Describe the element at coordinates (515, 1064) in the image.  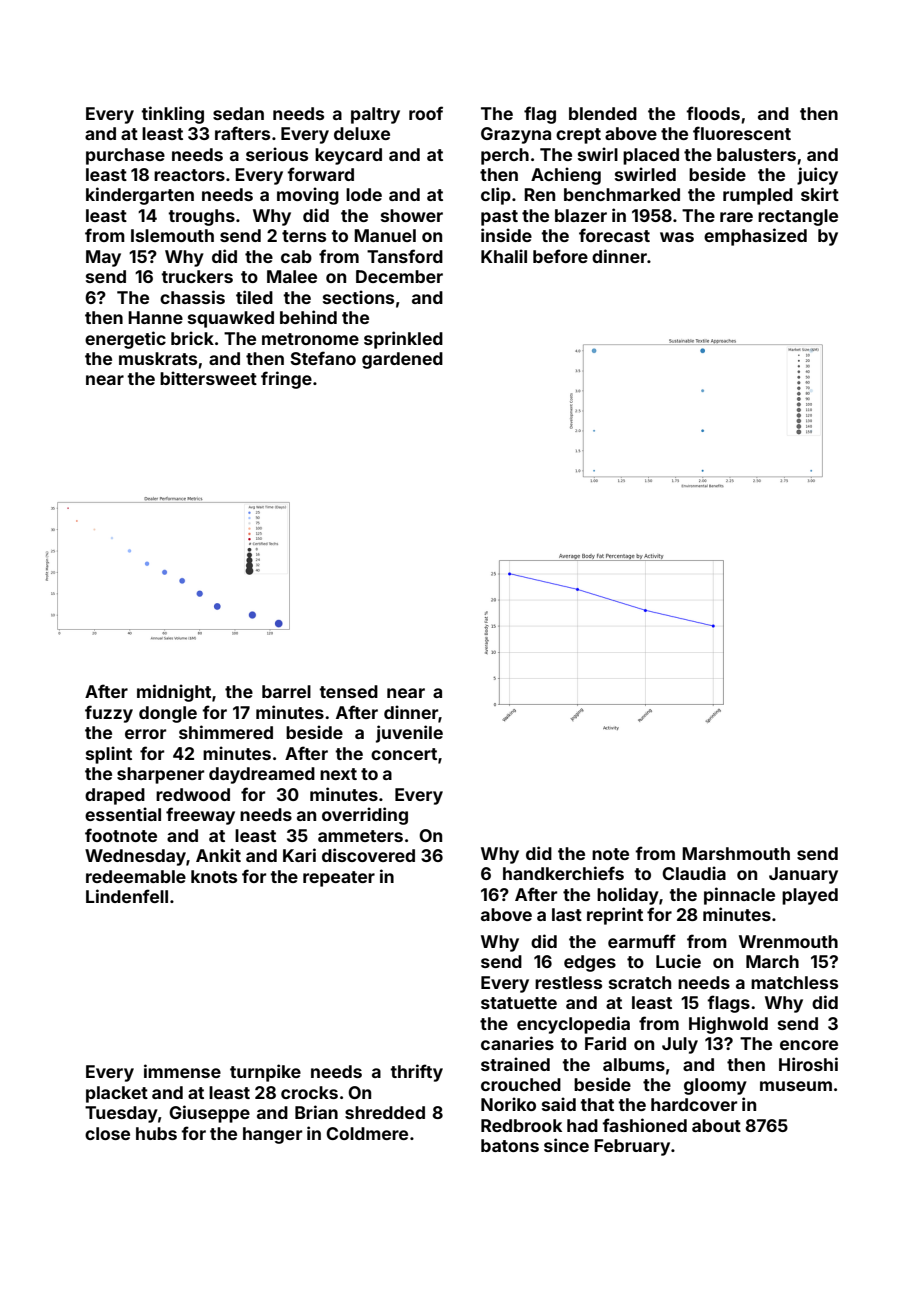
I see `strained` at that location.
